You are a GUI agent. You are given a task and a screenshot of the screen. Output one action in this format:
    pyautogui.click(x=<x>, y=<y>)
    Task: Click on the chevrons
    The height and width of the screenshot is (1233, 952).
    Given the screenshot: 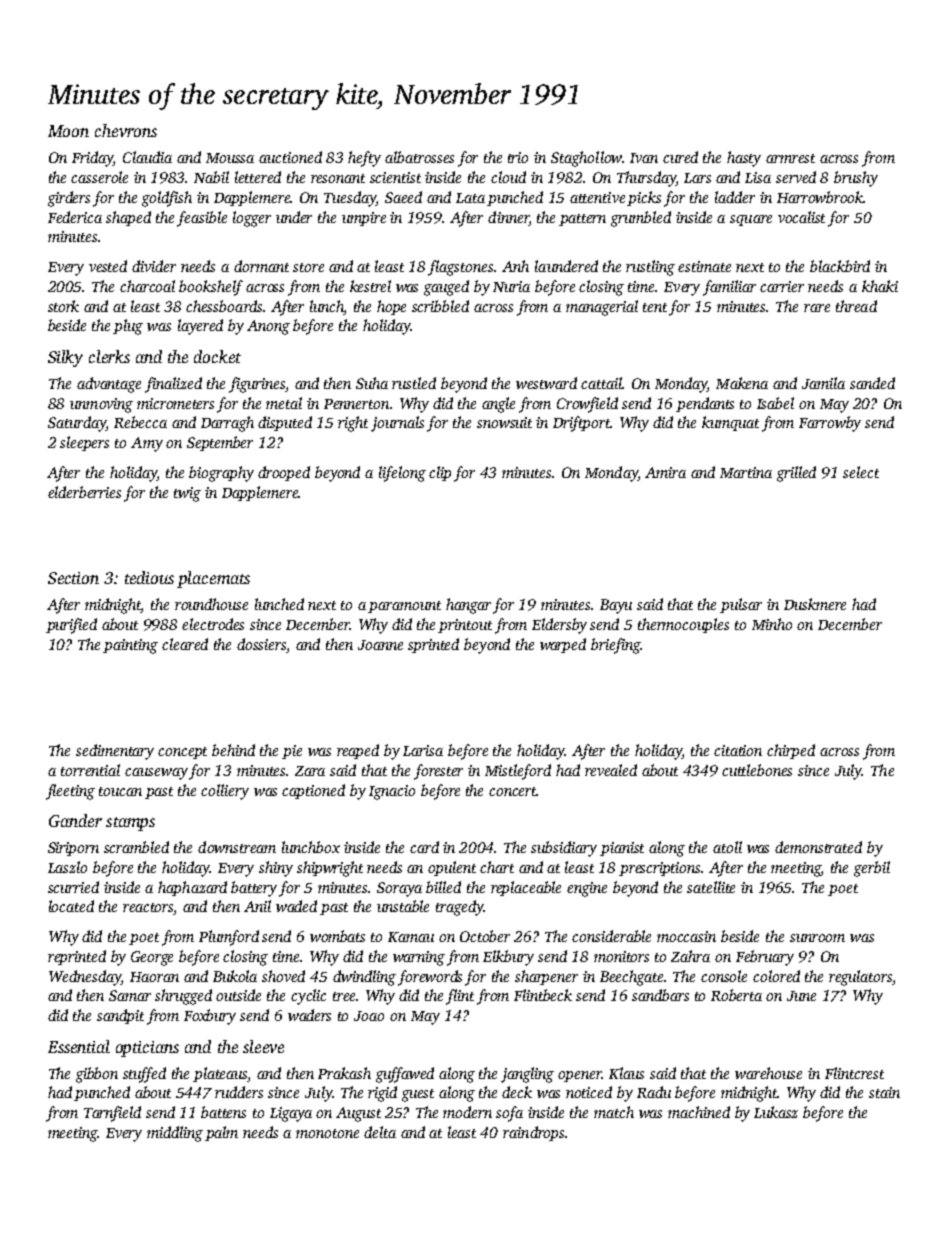 What is the action you would take?
    pyautogui.click(x=126, y=130)
